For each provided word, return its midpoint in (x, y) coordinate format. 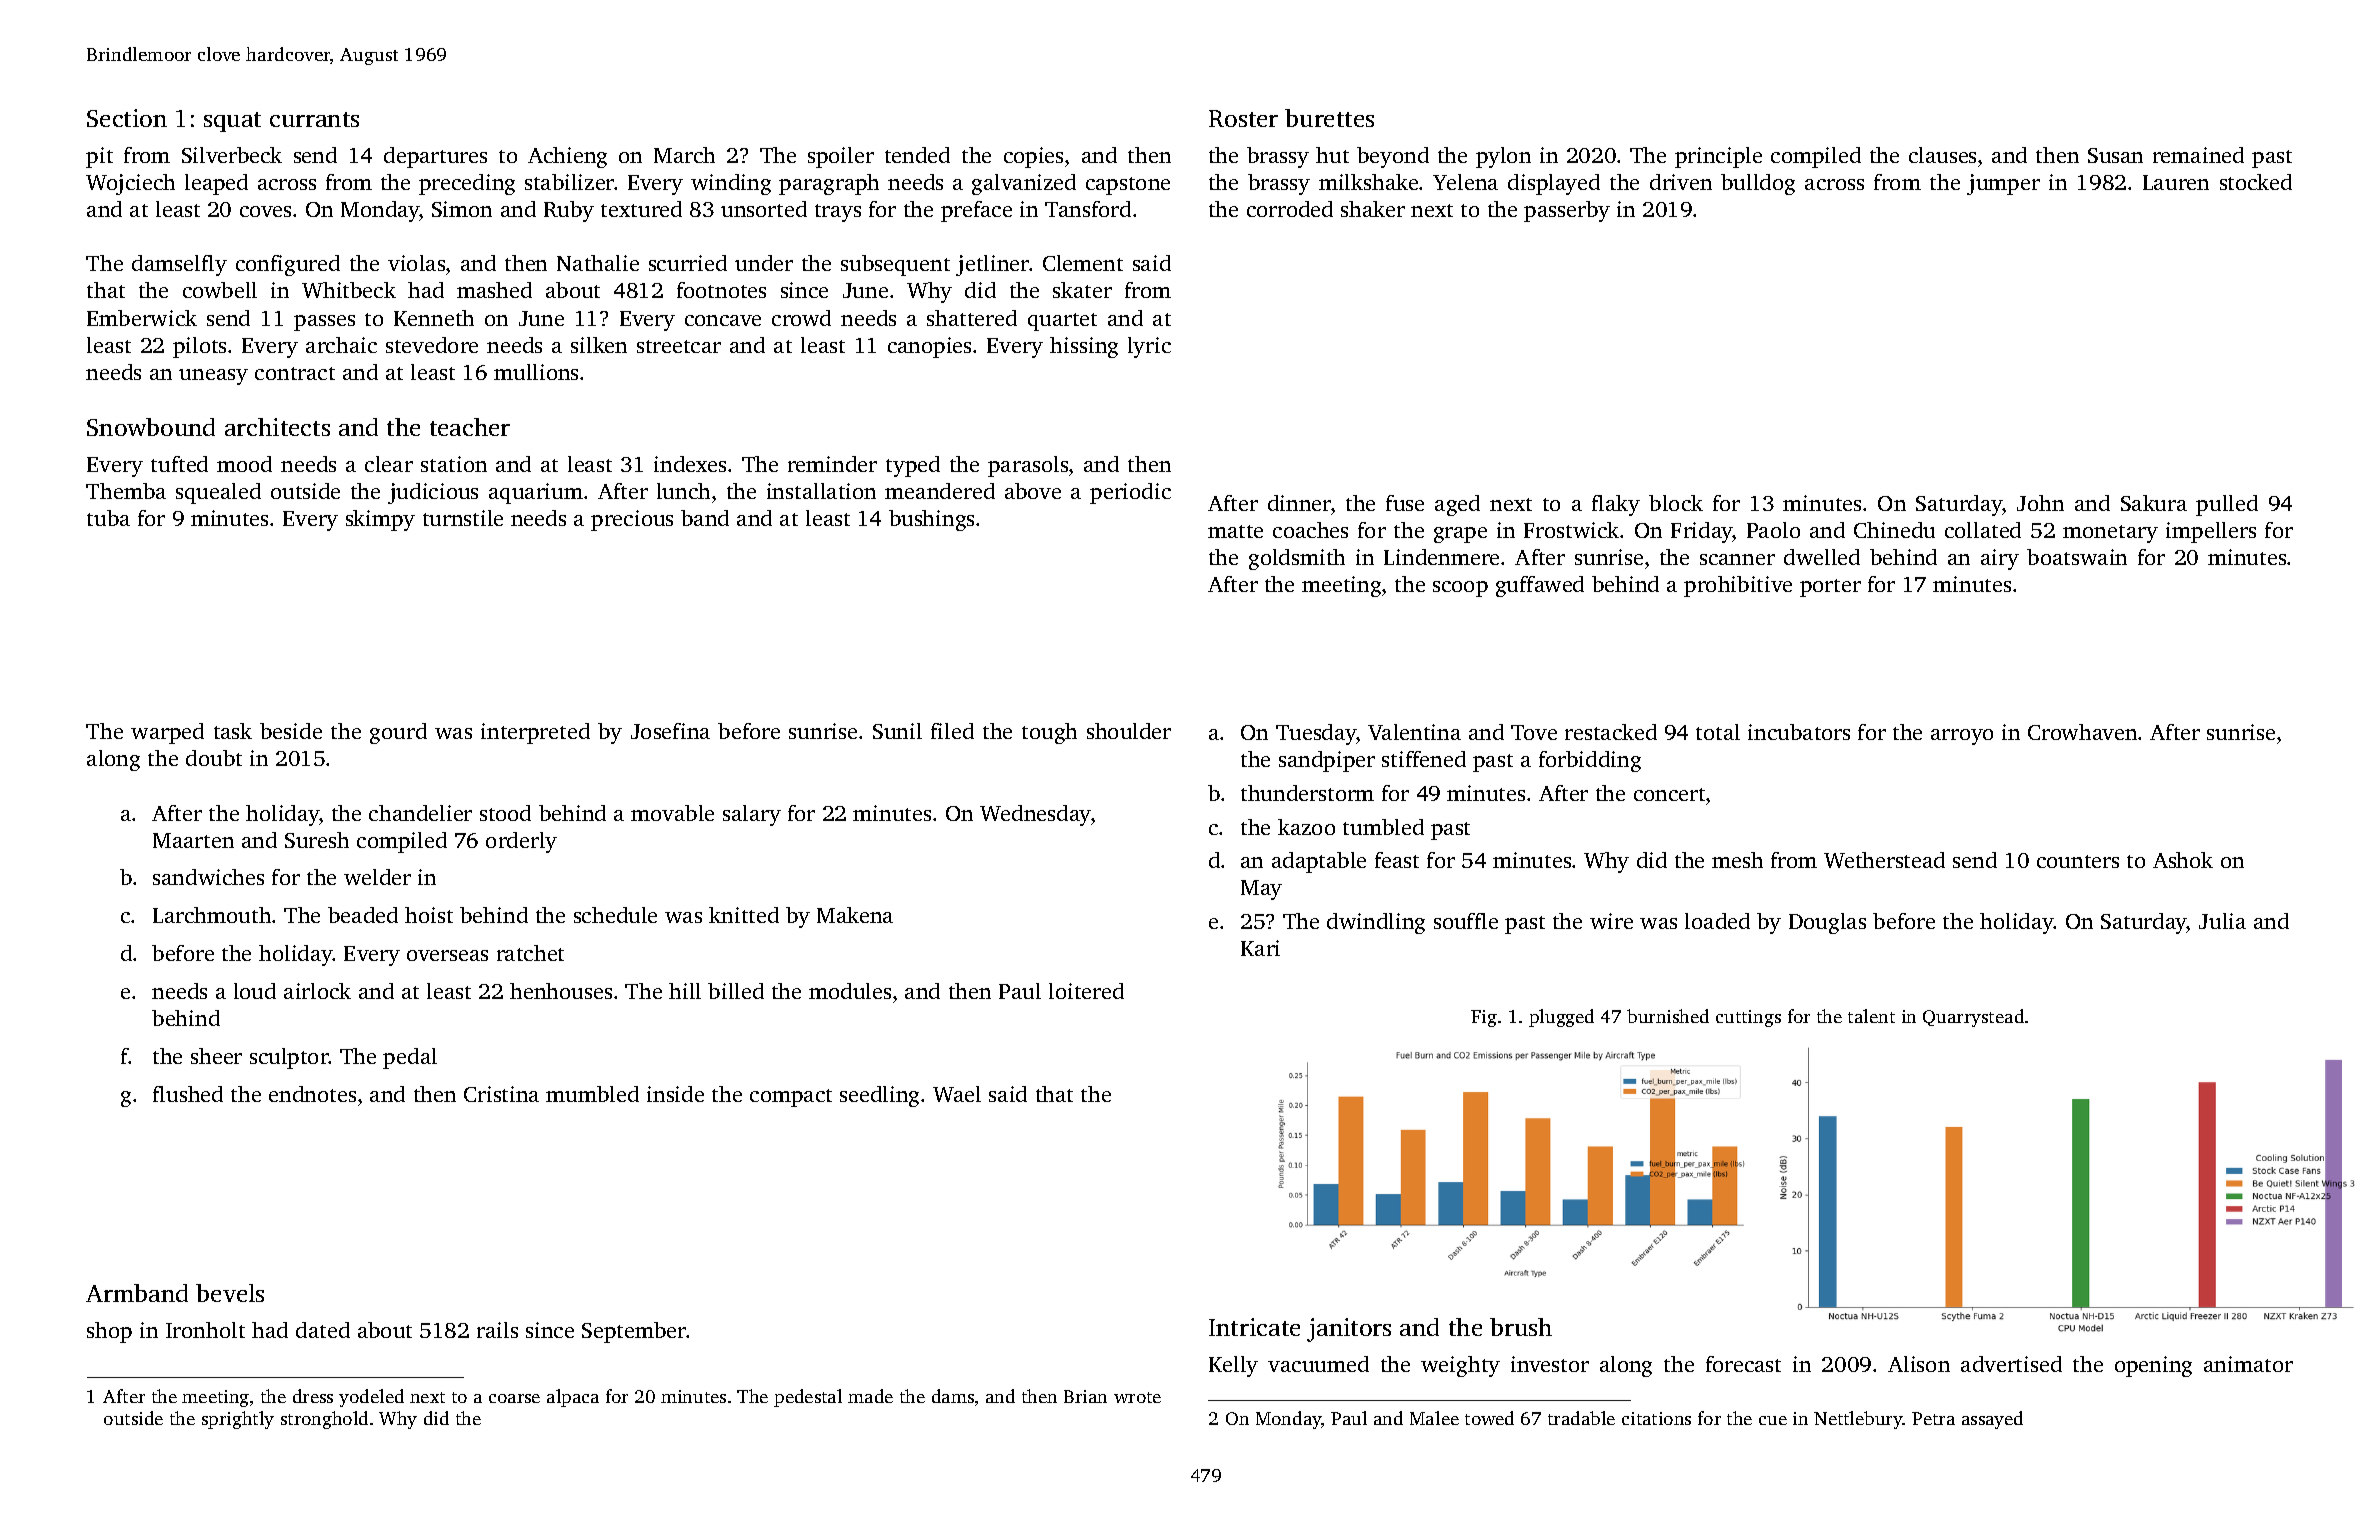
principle (1718, 157)
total (1718, 732)
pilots (199, 347)
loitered (1086, 991)
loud (255, 991)
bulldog (1758, 184)
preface (976, 211)
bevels (230, 1293)
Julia (2222, 921)
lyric (1149, 347)
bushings (931, 520)
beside (291, 731)
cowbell (220, 290)
